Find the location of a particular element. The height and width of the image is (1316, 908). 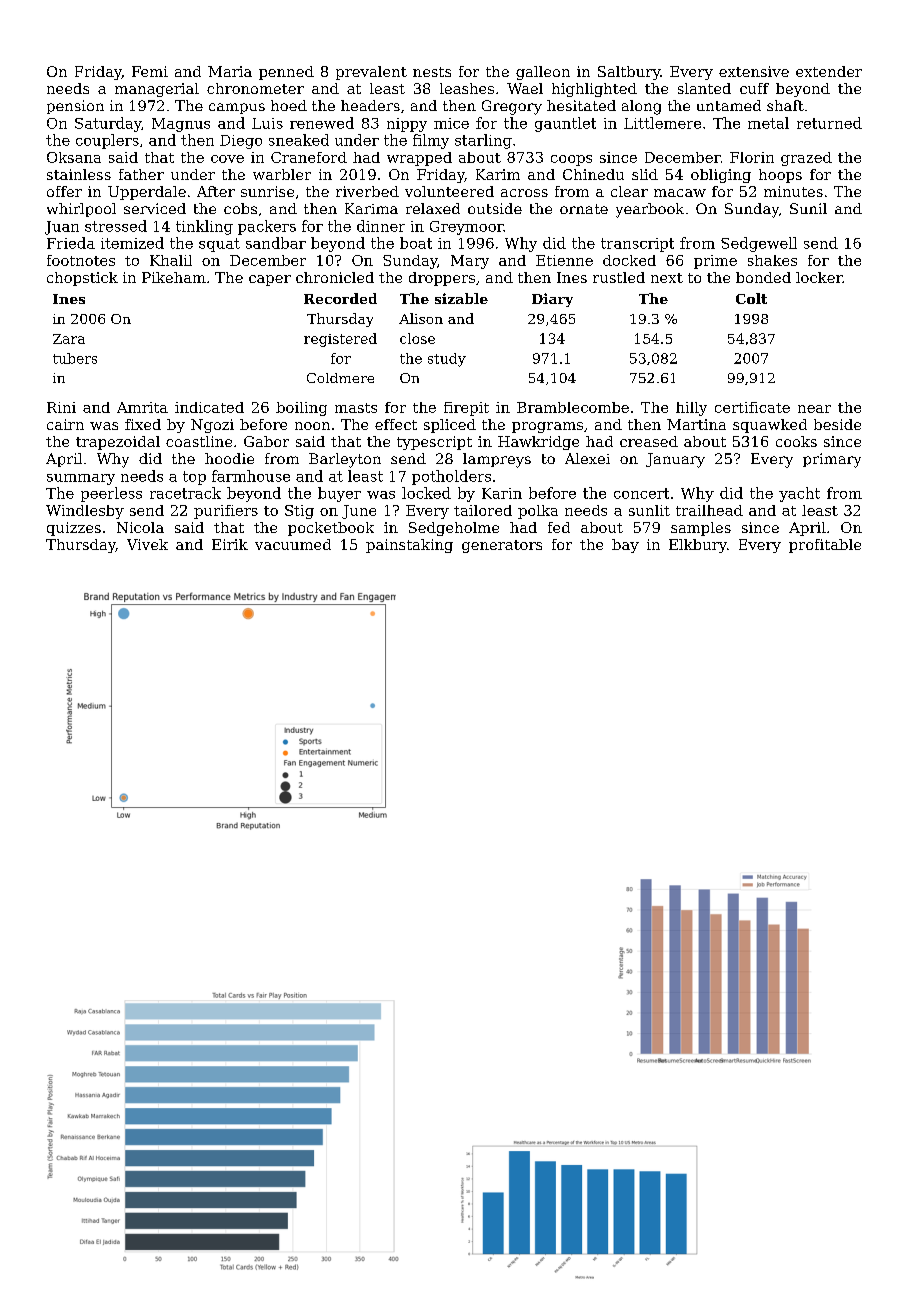

Luis is located at coordinates (267, 123).
